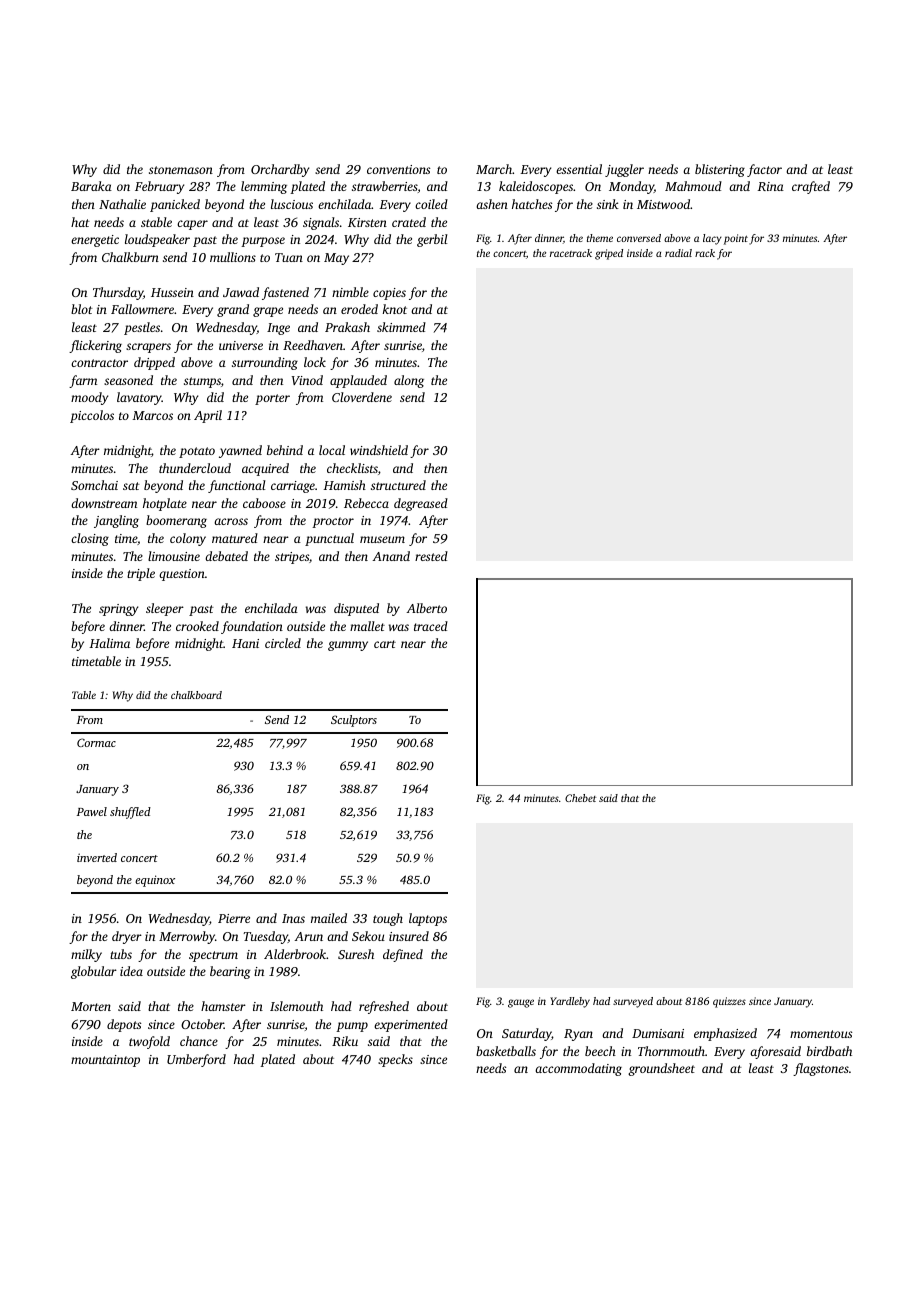 The height and width of the screenshot is (1311, 924). What do you see at coordinates (671, 1051) in the screenshot?
I see `Thornmouth` at bounding box center [671, 1051].
